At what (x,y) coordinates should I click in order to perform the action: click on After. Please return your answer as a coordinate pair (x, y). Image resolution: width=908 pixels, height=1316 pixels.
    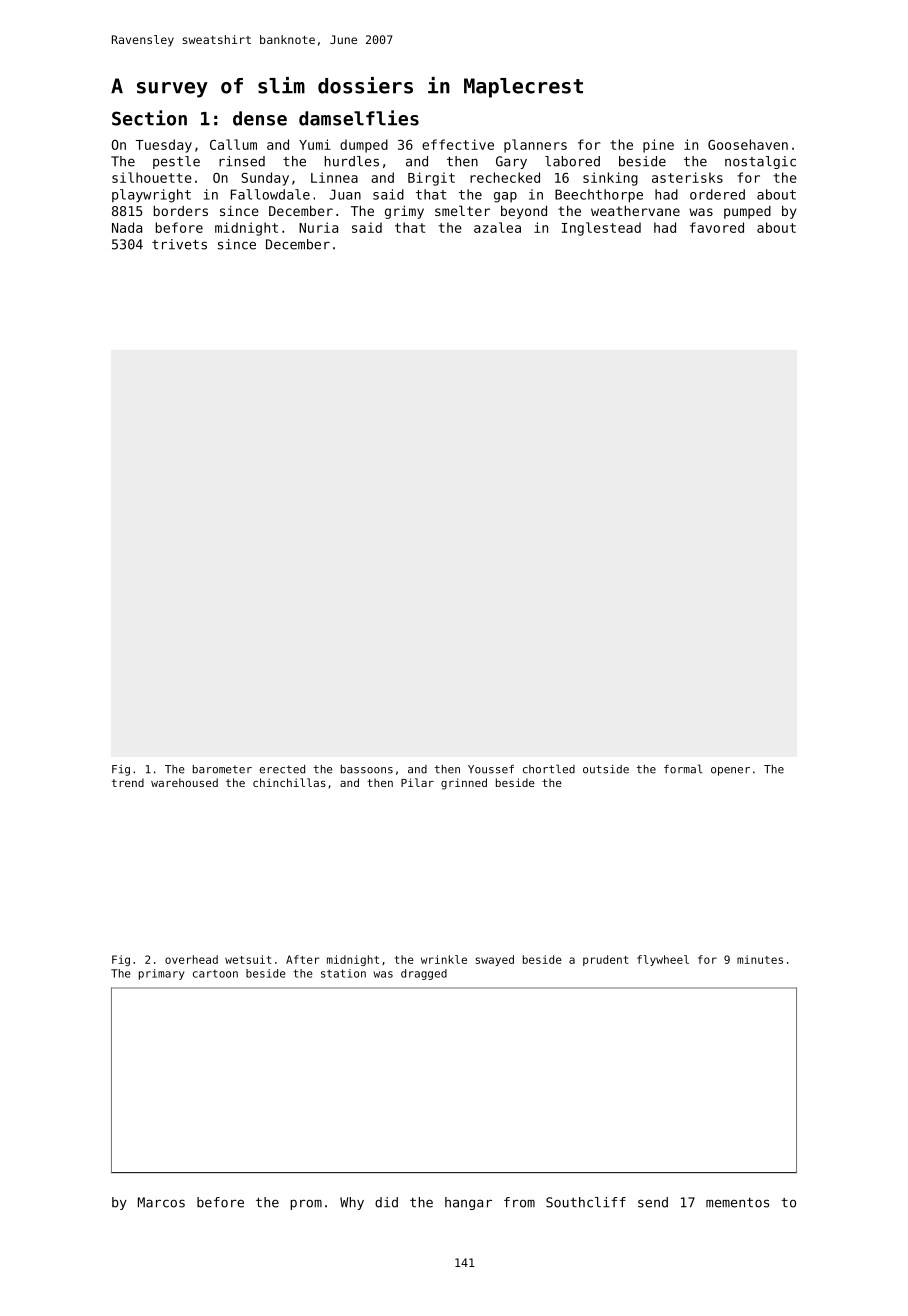
    Looking at the image, I should click on (303, 959).
